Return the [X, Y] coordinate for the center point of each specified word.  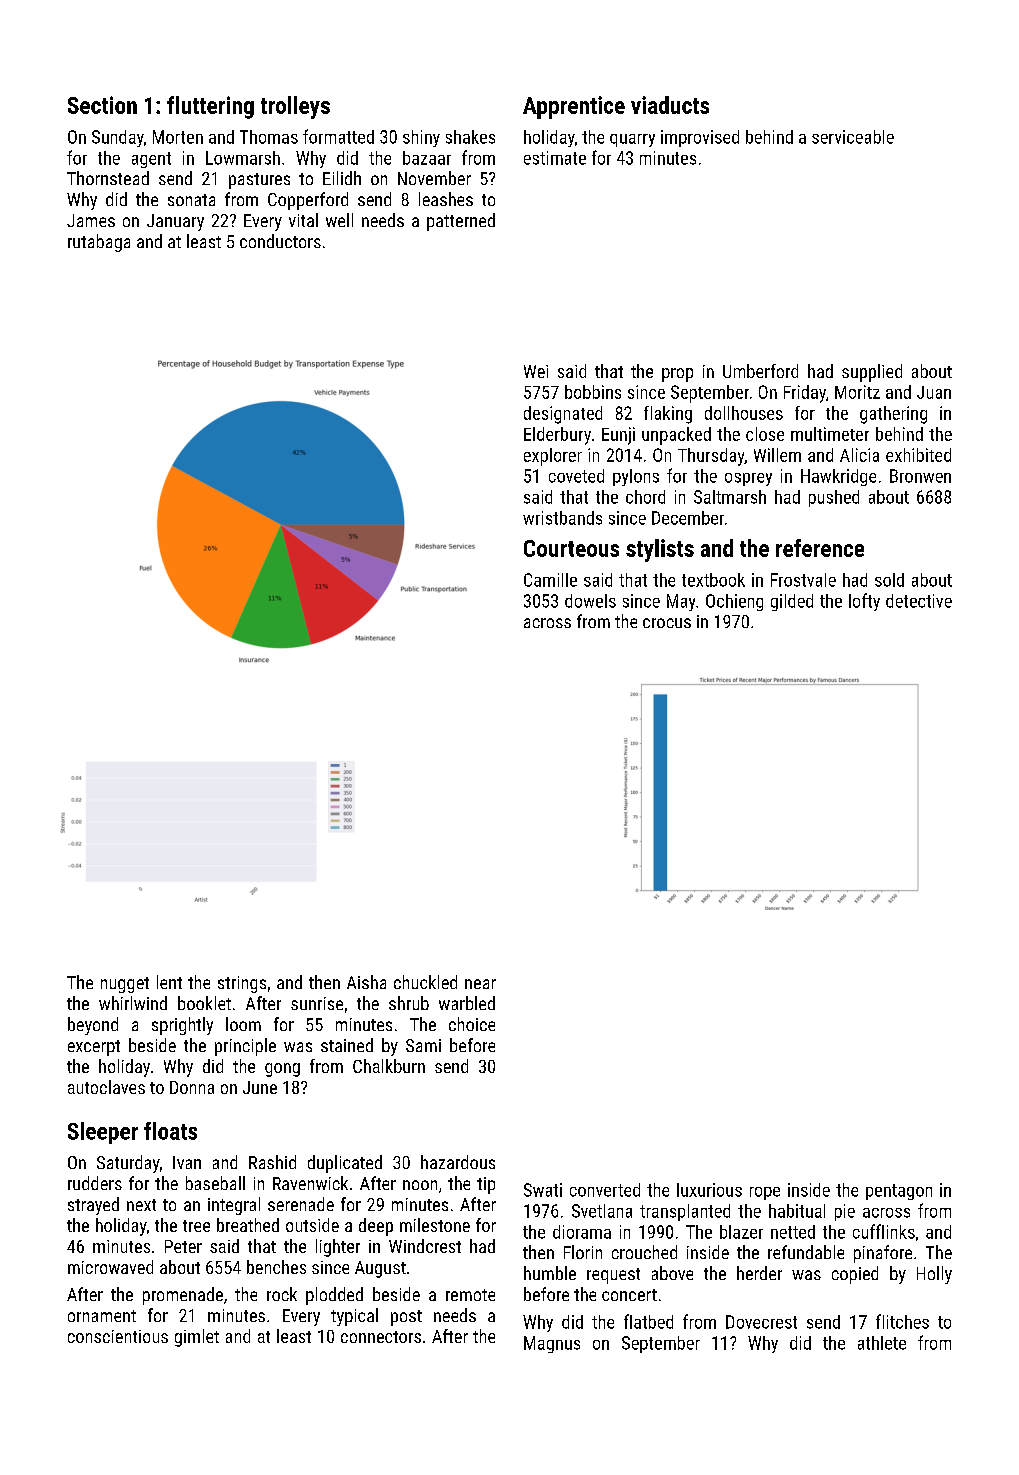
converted [605, 1190]
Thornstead [108, 178]
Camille [550, 580]
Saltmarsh [730, 497]
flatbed [648, 1321]
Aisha [366, 982]
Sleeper [103, 1133]
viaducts [670, 105]
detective [919, 601]
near [480, 984]
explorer [553, 457]
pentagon [899, 1192]
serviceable [853, 137]
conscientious [118, 1336]
